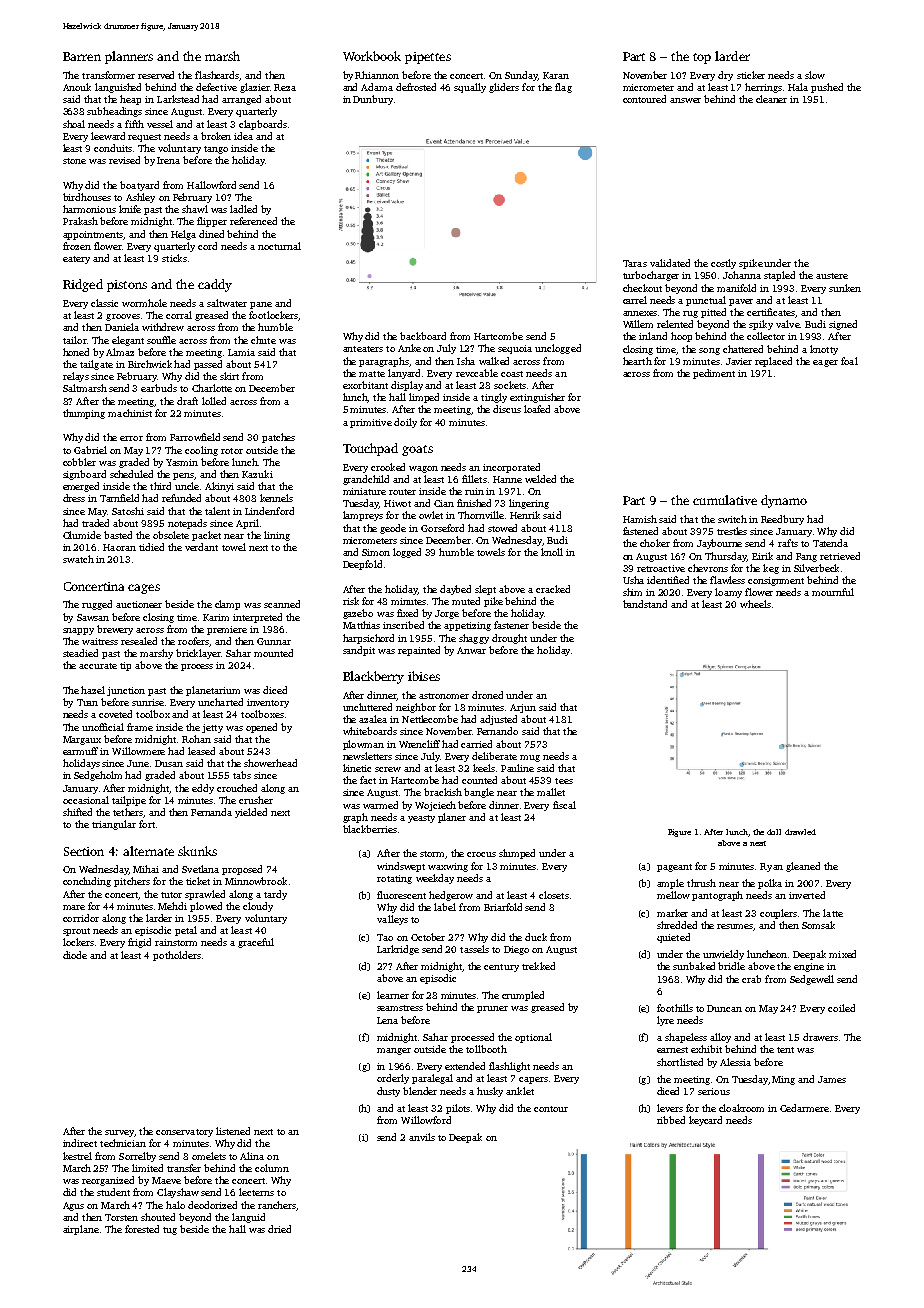  What do you see at coordinates (758, 843) in the page?
I see `neat` at bounding box center [758, 843].
